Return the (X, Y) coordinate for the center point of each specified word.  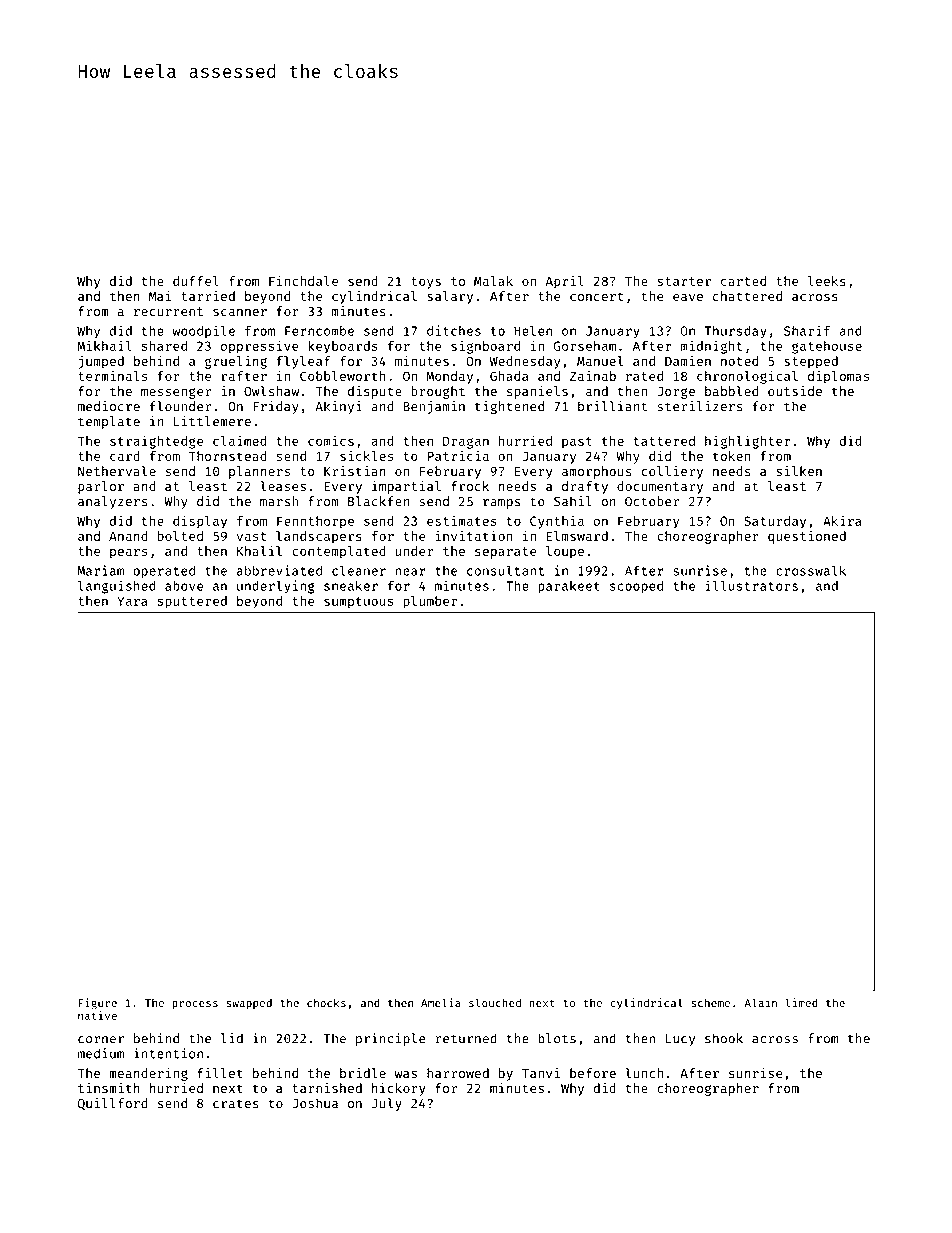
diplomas (838, 377)
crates (236, 1104)
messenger (176, 393)
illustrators (751, 585)
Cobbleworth (343, 376)
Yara (132, 601)
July (387, 1104)
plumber (430, 602)
